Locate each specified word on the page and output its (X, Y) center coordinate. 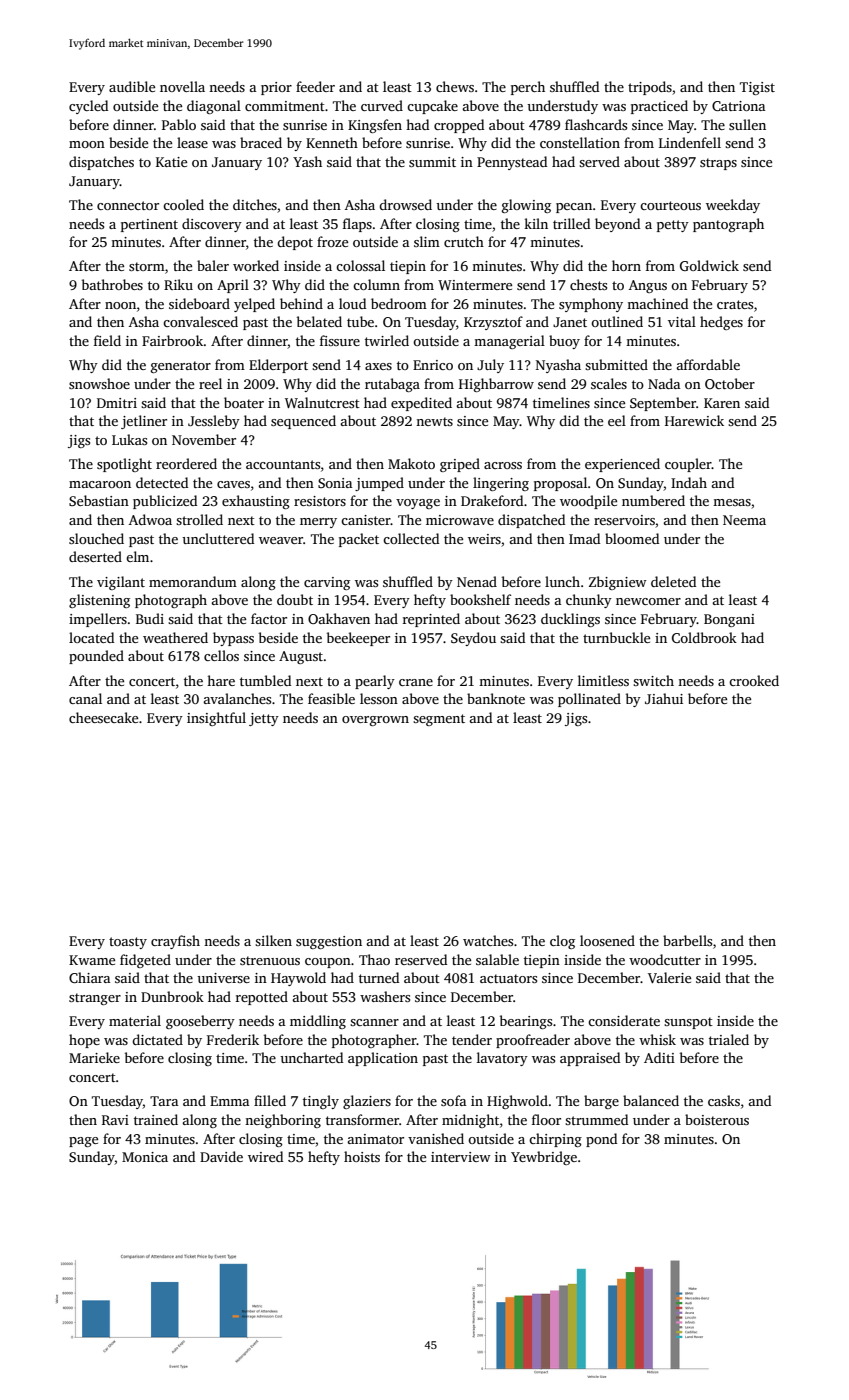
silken (273, 940)
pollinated (589, 700)
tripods (650, 88)
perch (528, 88)
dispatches (101, 163)
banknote (496, 698)
